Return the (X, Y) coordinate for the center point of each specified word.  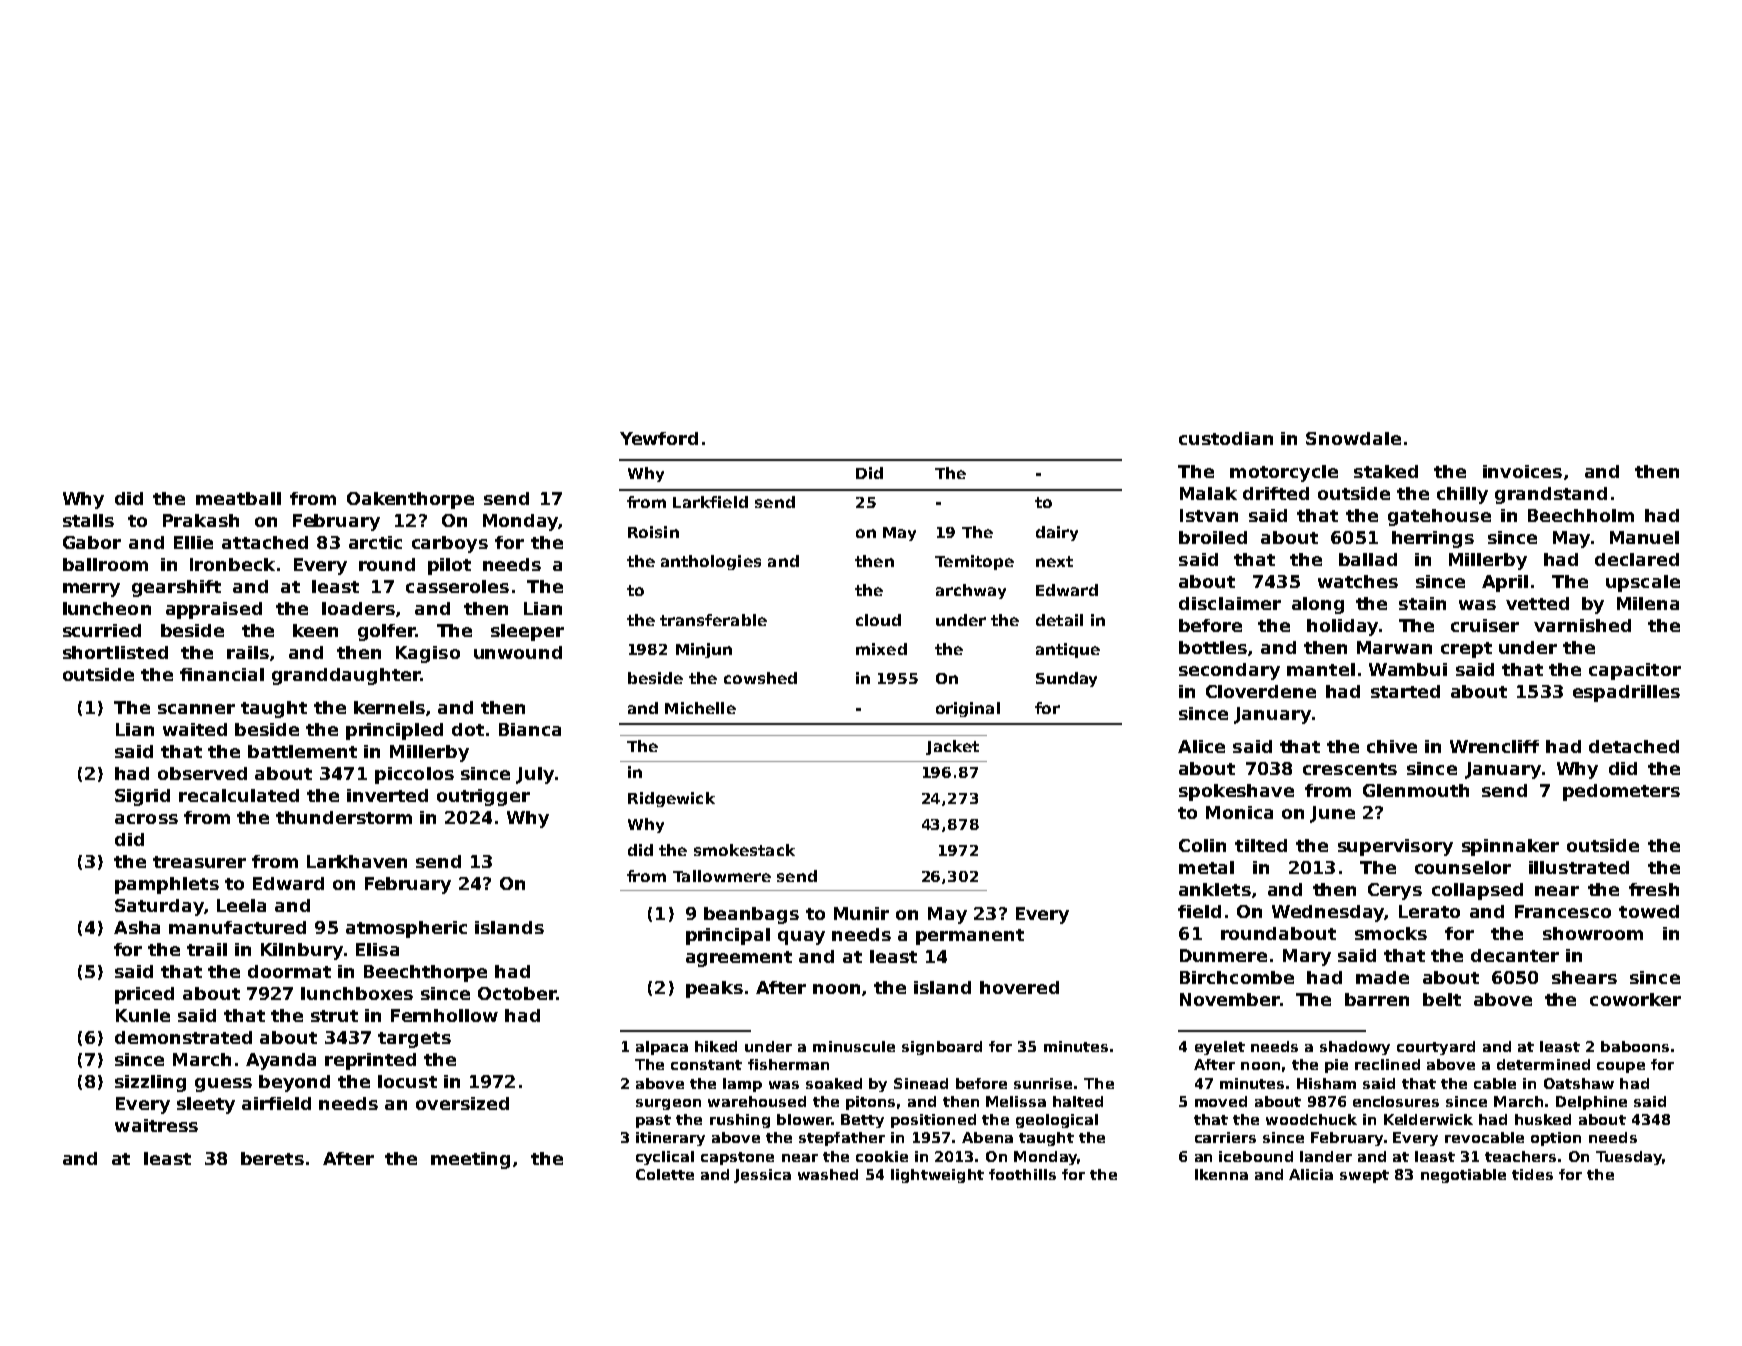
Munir (861, 913)
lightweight (937, 1176)
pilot (449, 566)
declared (1637, 559)
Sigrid (142, 797)
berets (272, 1158)
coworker (1635, 999)
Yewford (659, 438)
